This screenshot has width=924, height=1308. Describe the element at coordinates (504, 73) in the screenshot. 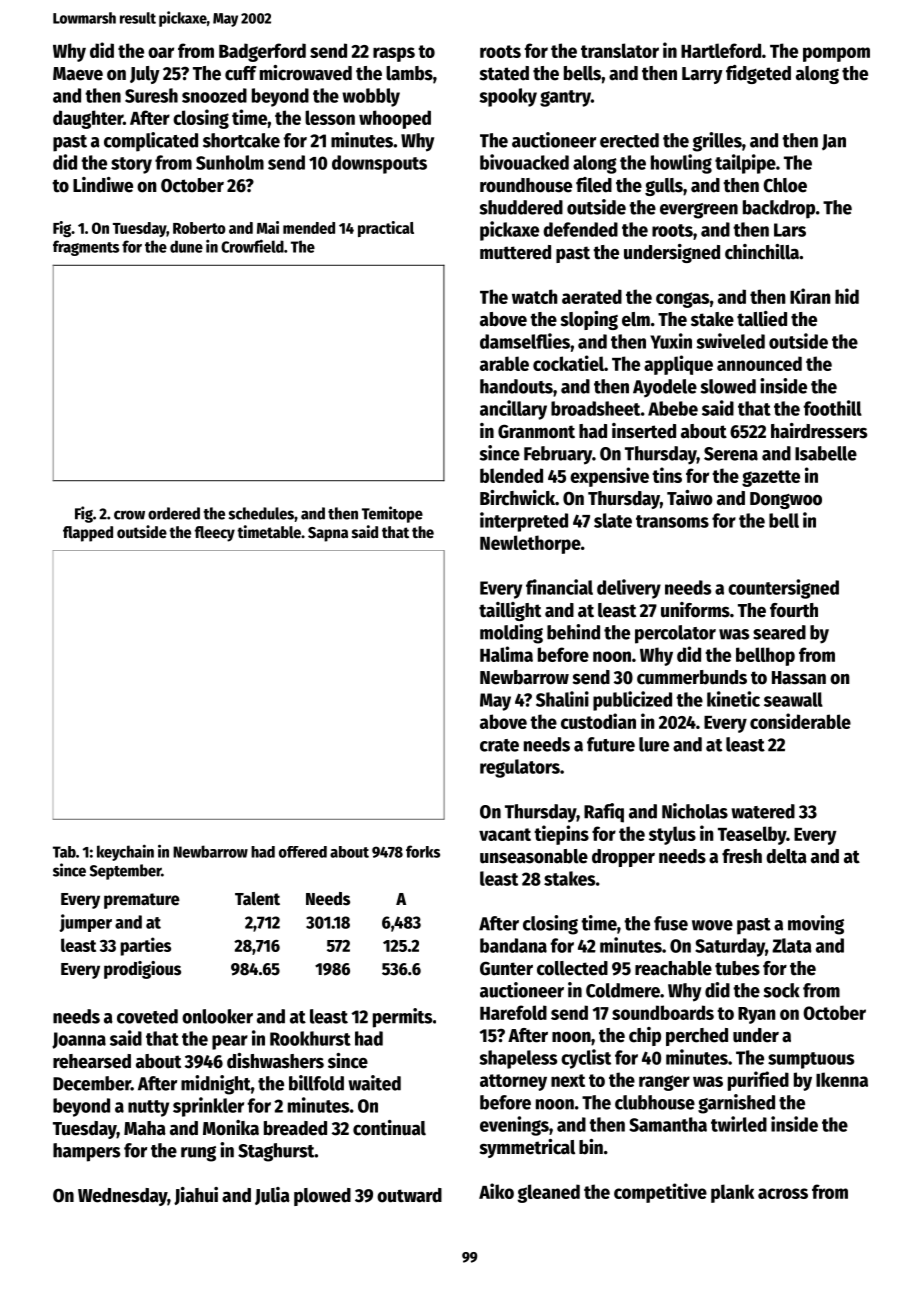

I see `stated` at that location.
